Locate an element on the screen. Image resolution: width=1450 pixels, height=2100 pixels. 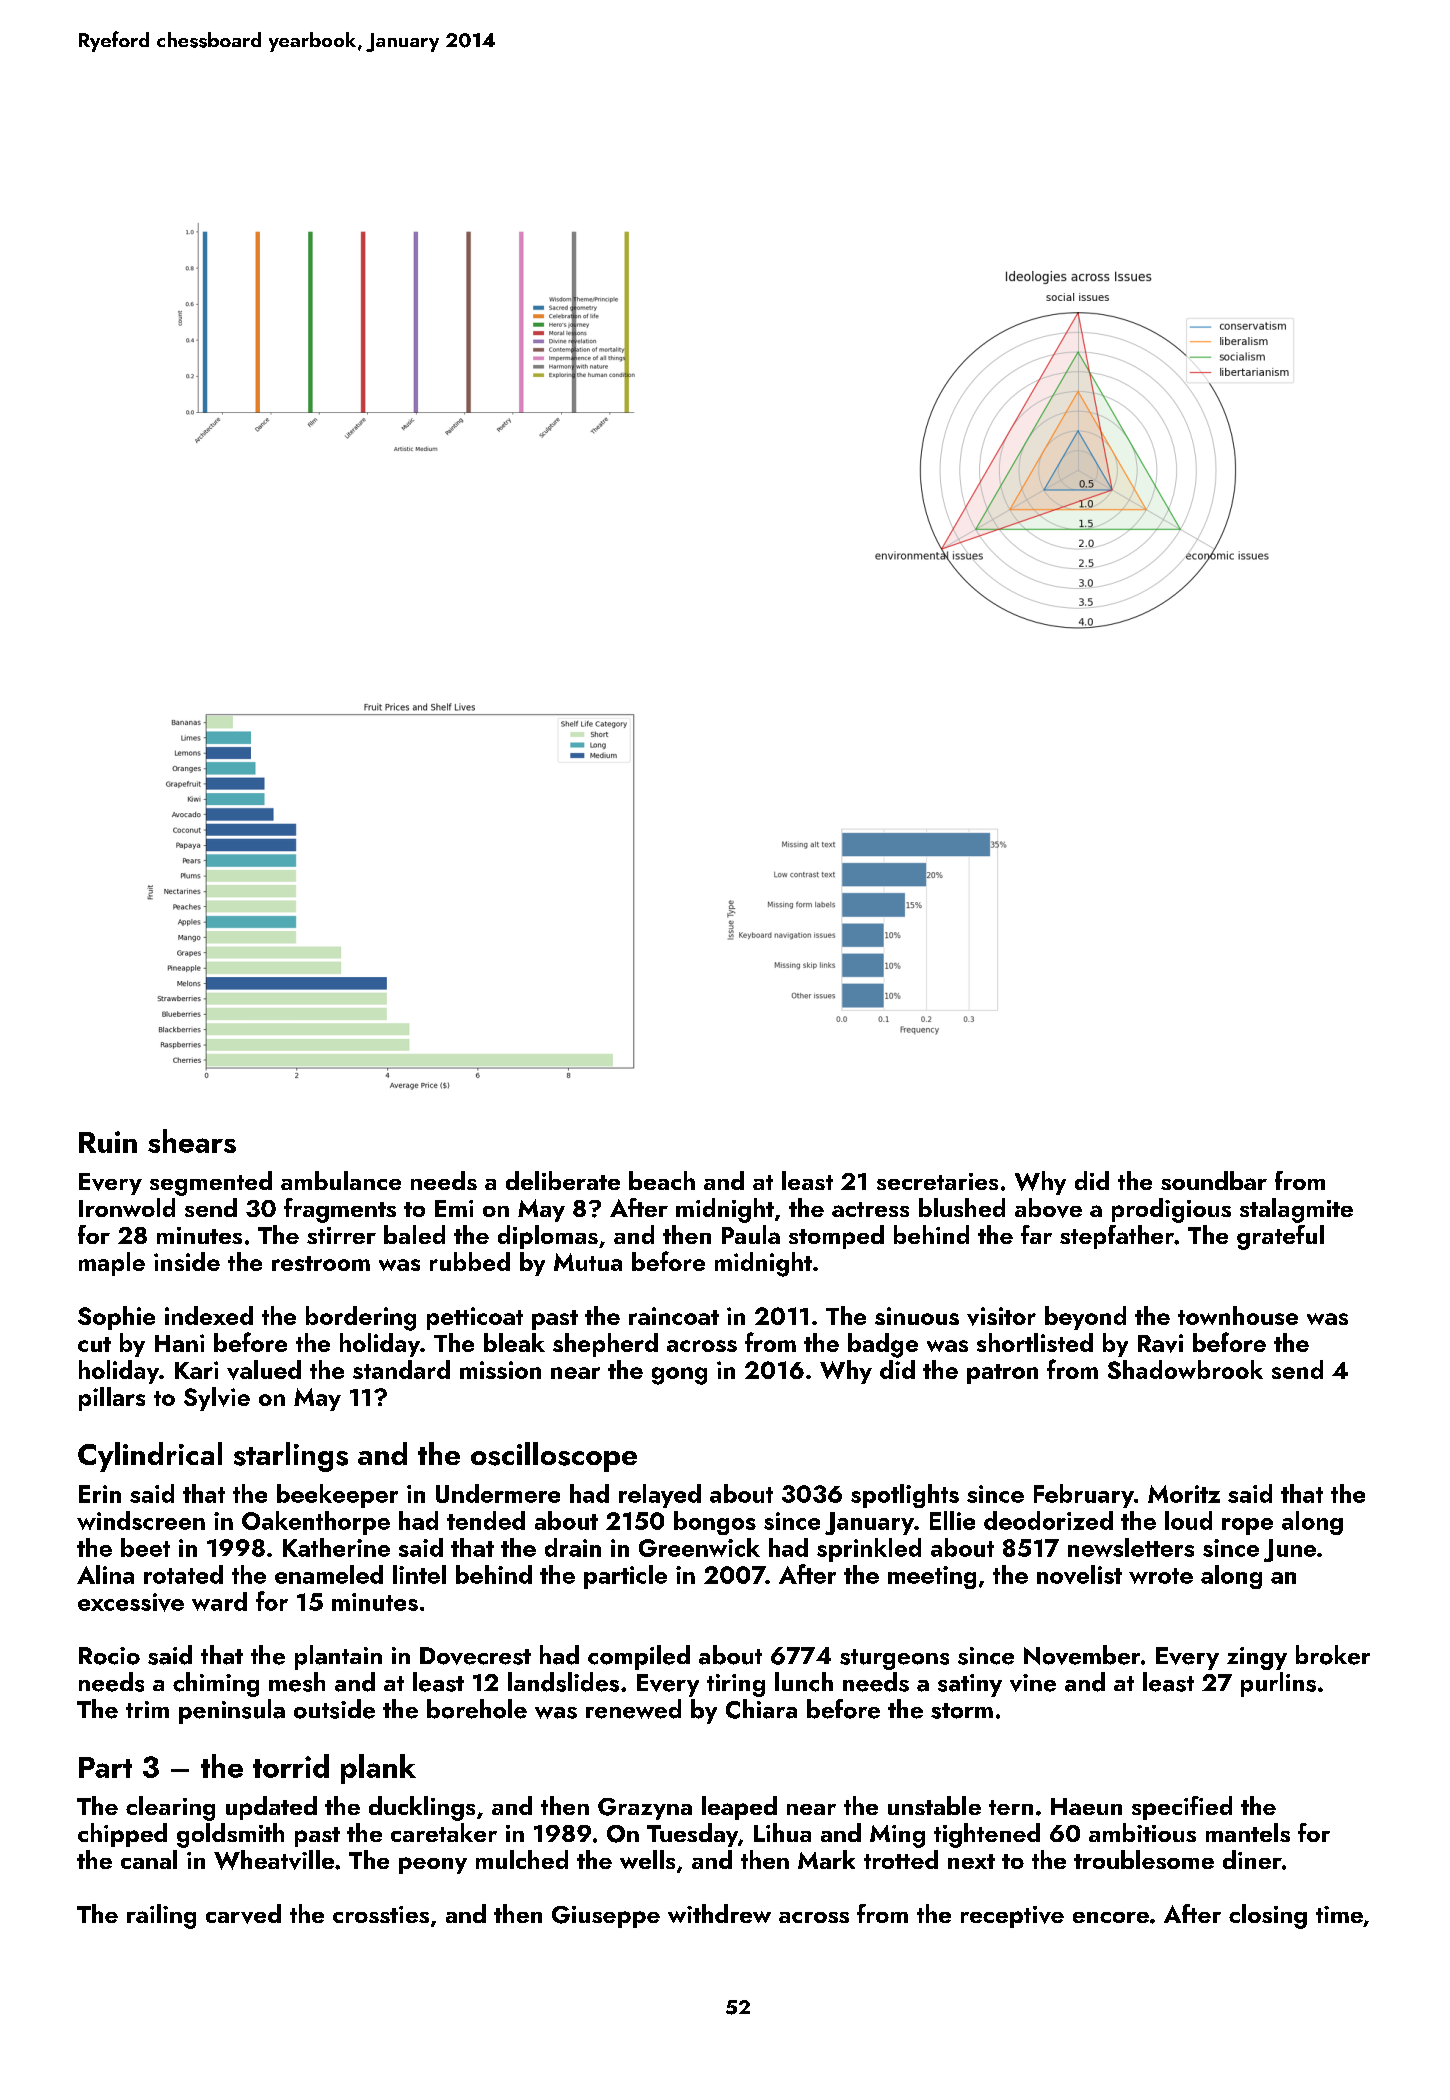
Giuseppe is located at coordinates (606, 1917).
